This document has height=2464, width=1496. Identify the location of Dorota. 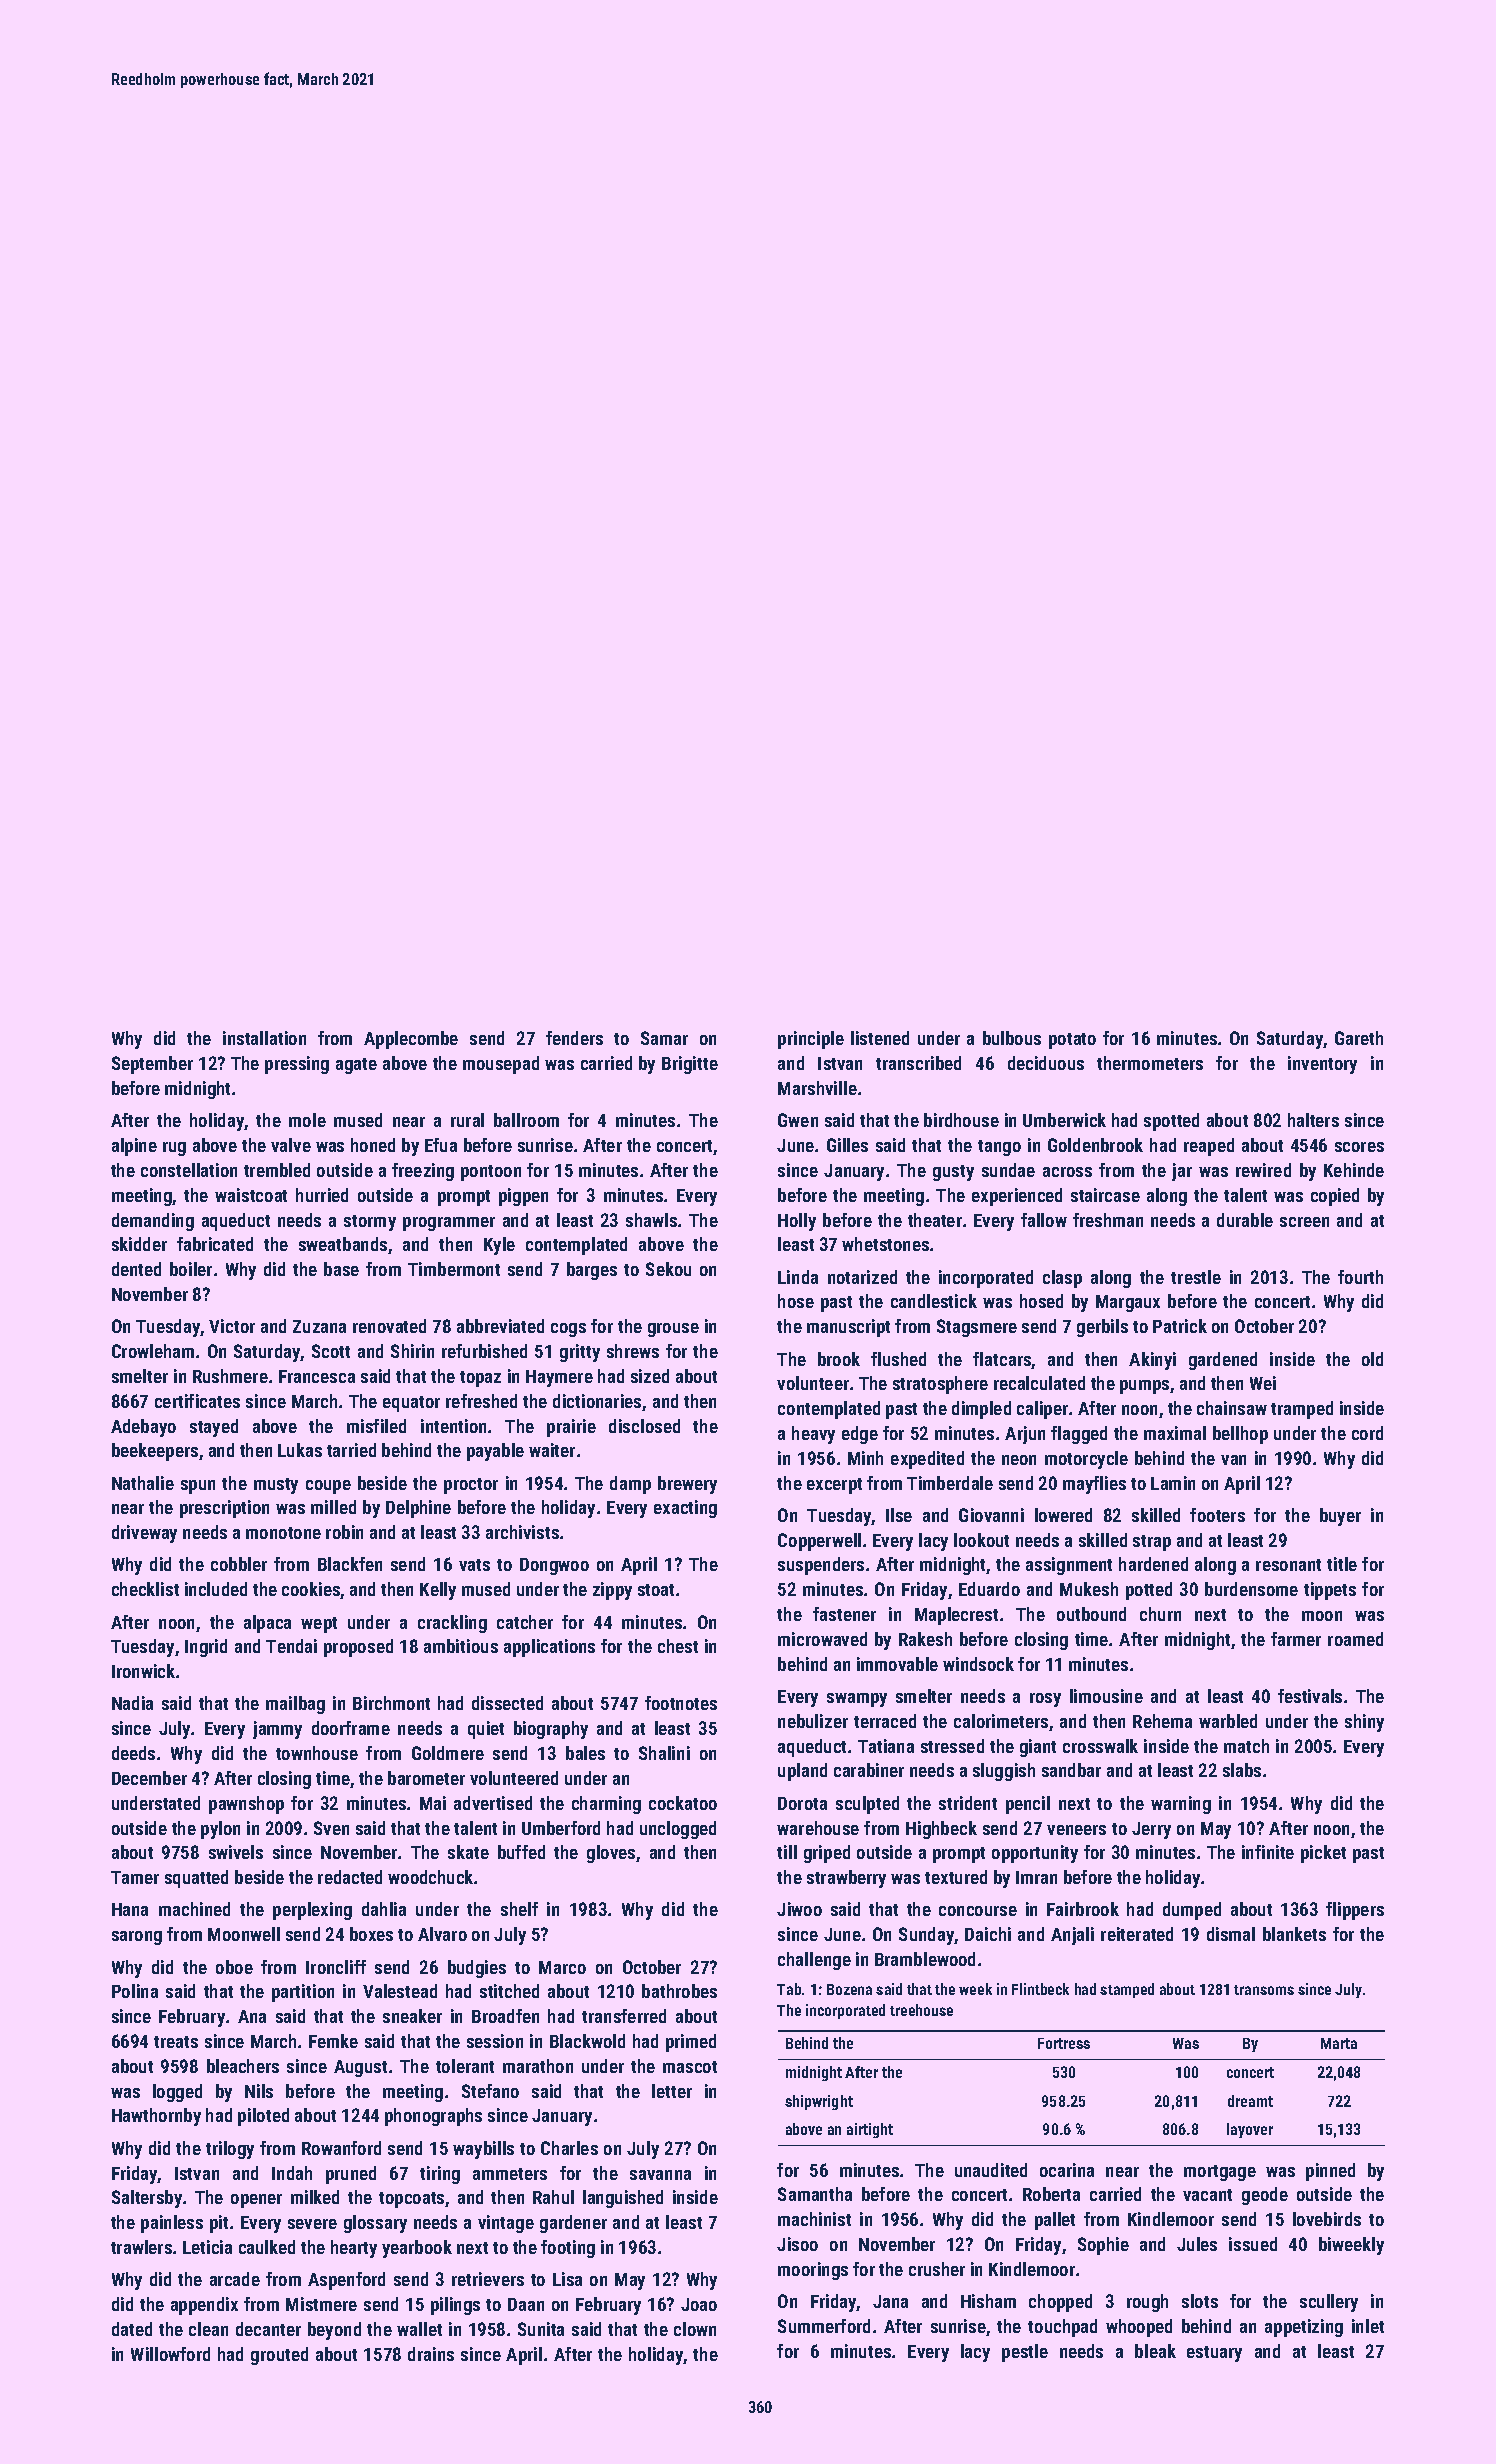
(802, 1803).
